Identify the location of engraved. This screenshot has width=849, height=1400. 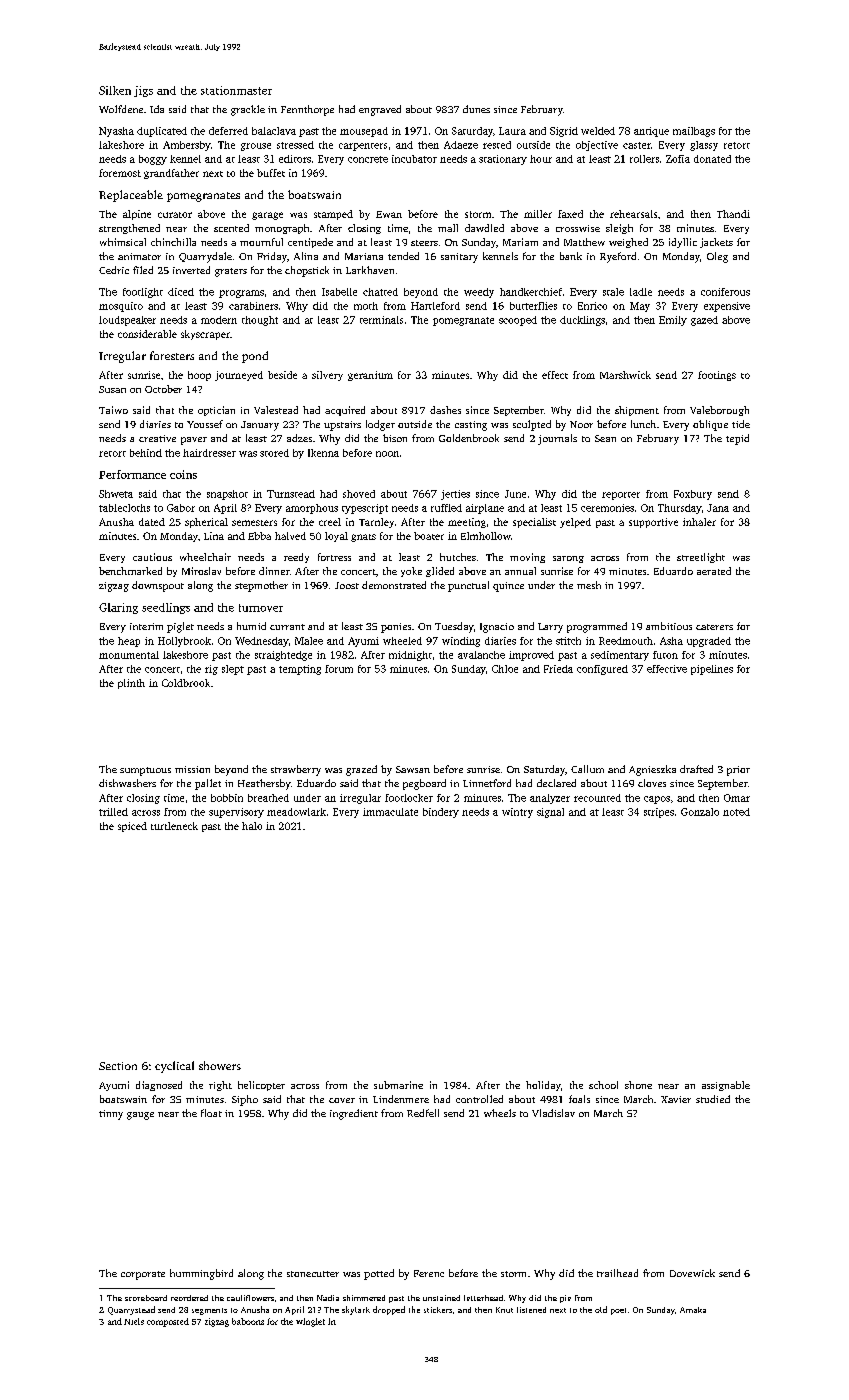
(380, 110).
